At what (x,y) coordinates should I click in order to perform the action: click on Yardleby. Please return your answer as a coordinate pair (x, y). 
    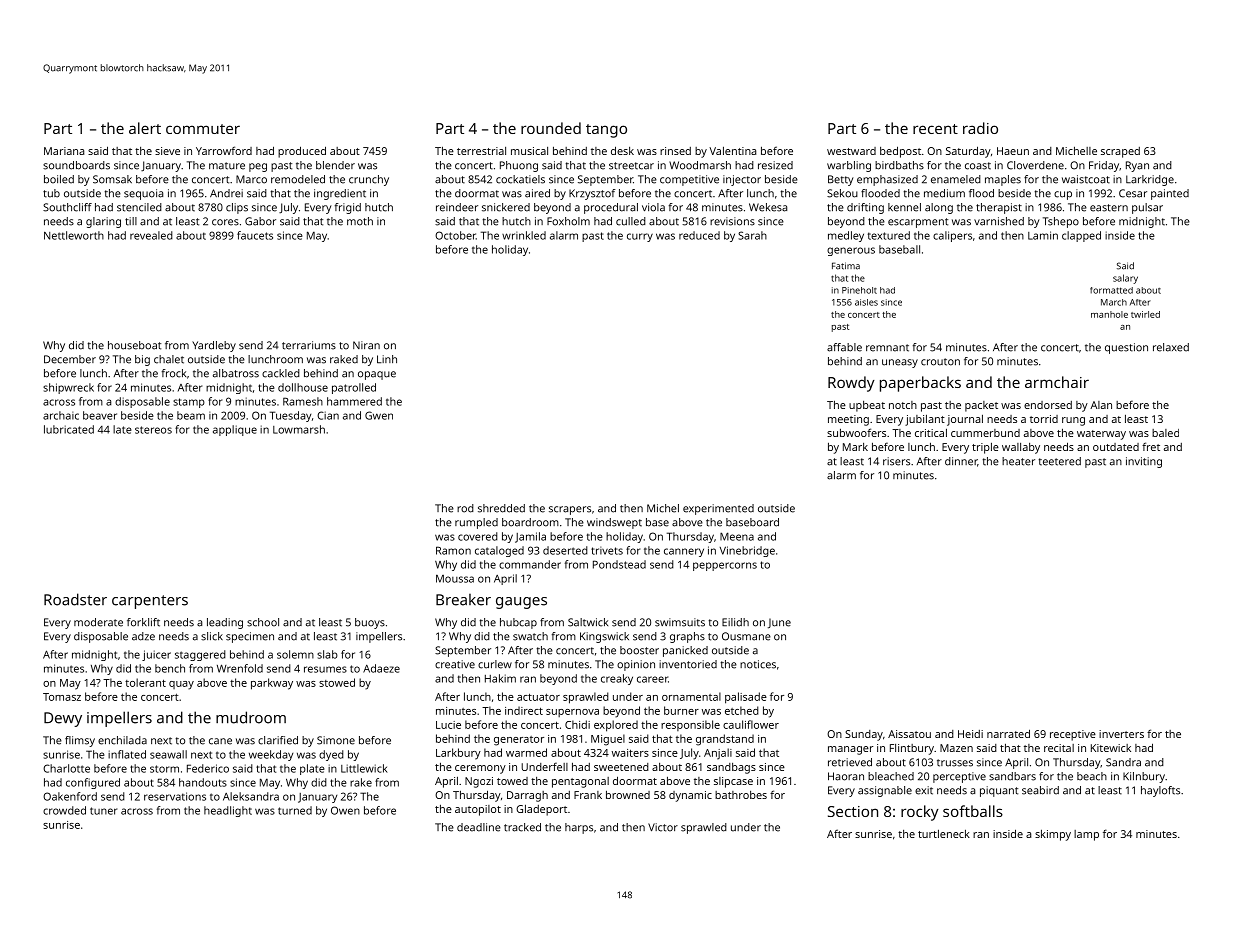
    Looking at the image, I should click on (214, 346).
